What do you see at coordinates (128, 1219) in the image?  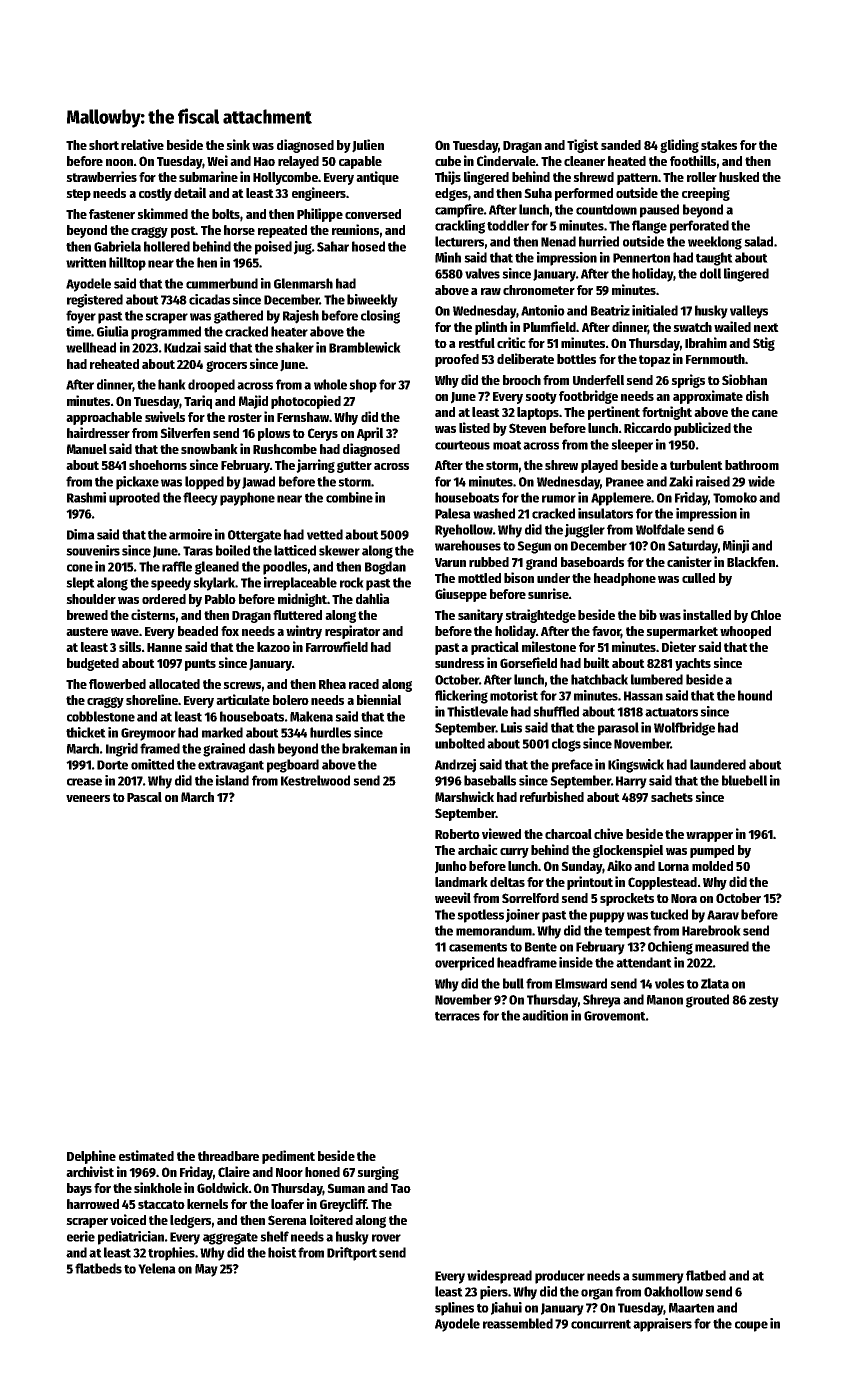 I see `voiced` at bounding box center [128, 1219].
